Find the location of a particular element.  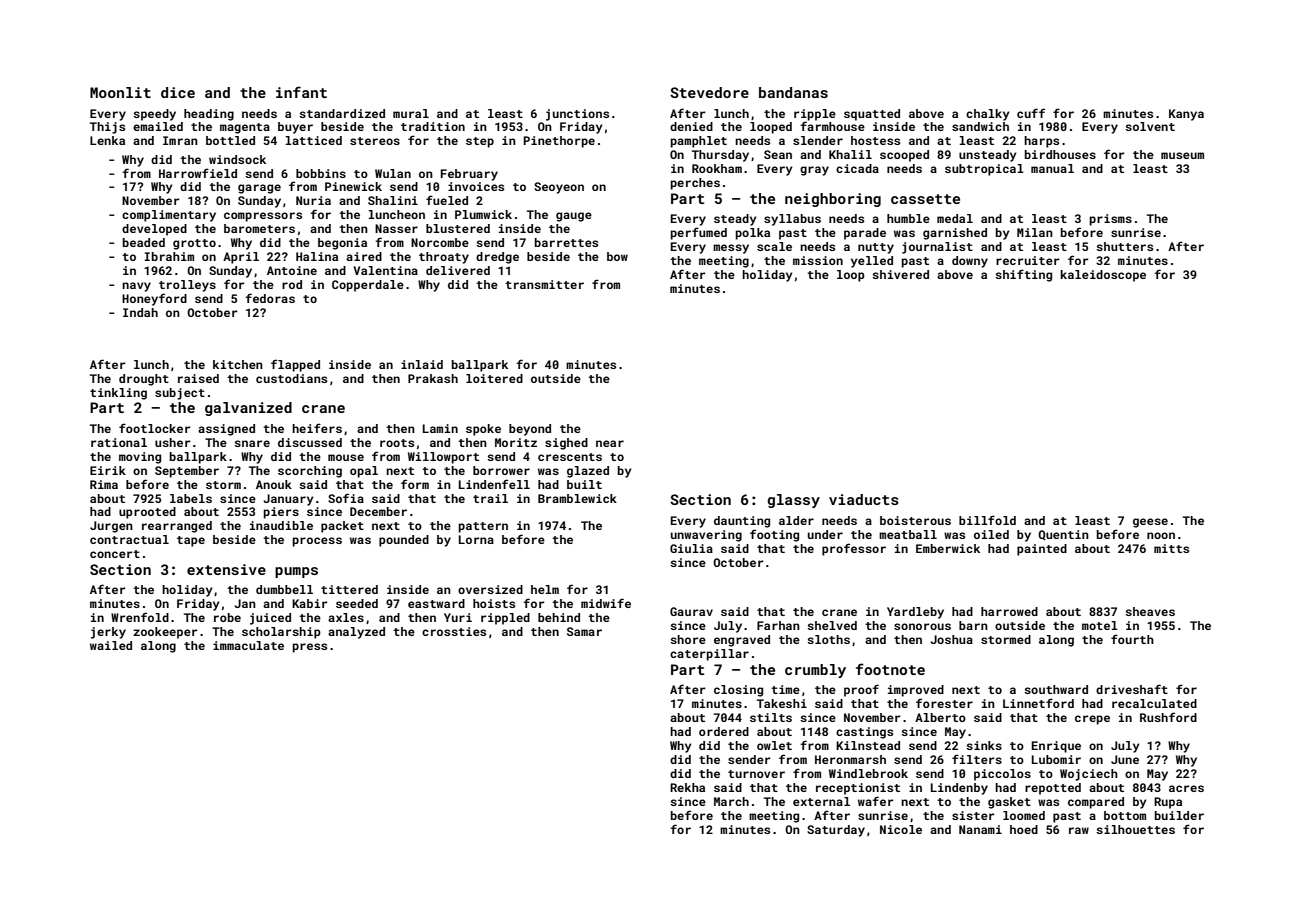

pounded is located at coordinates (404, 541).
